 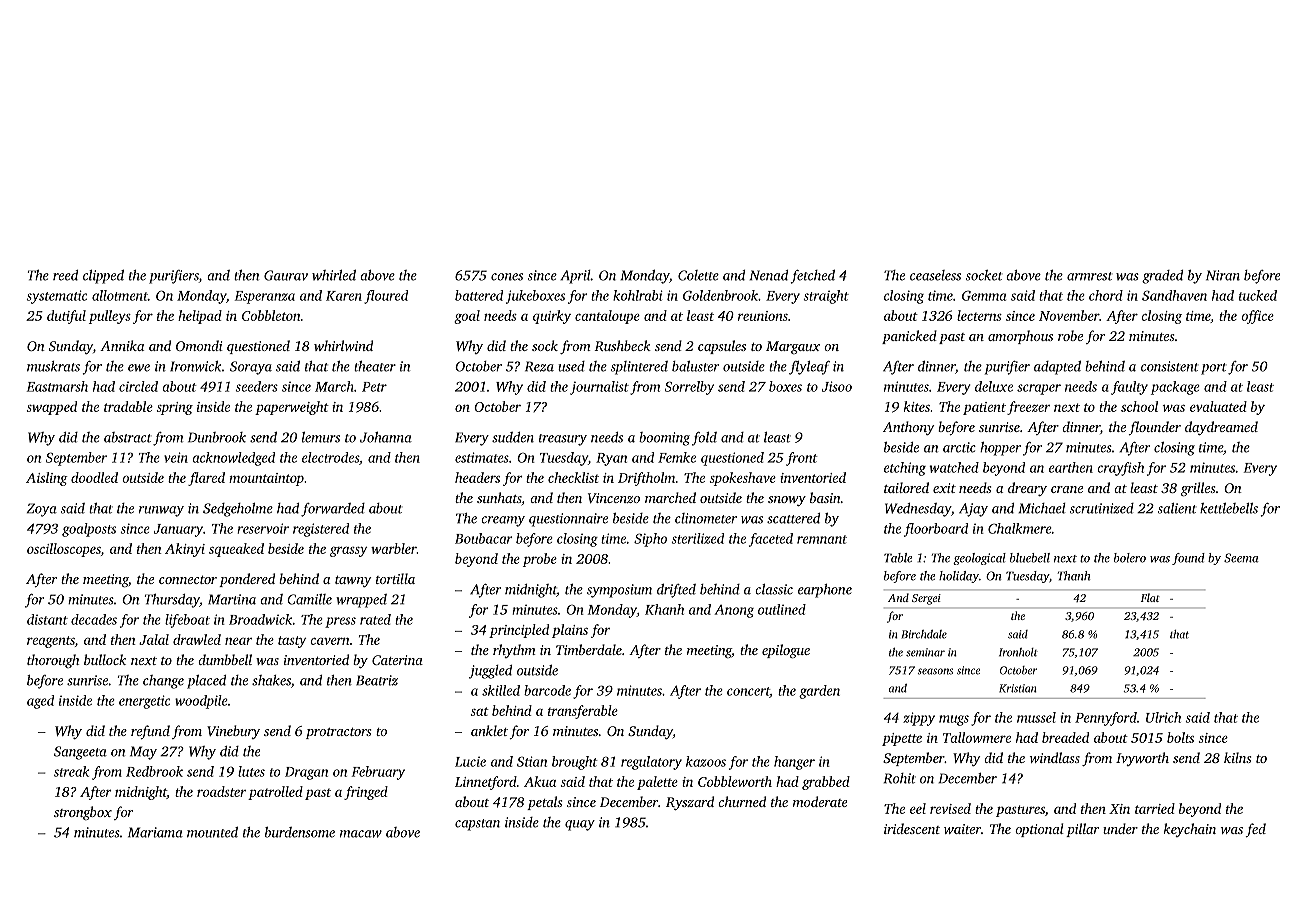 I want to click on Boubacar, so click(x=484, y=538).
